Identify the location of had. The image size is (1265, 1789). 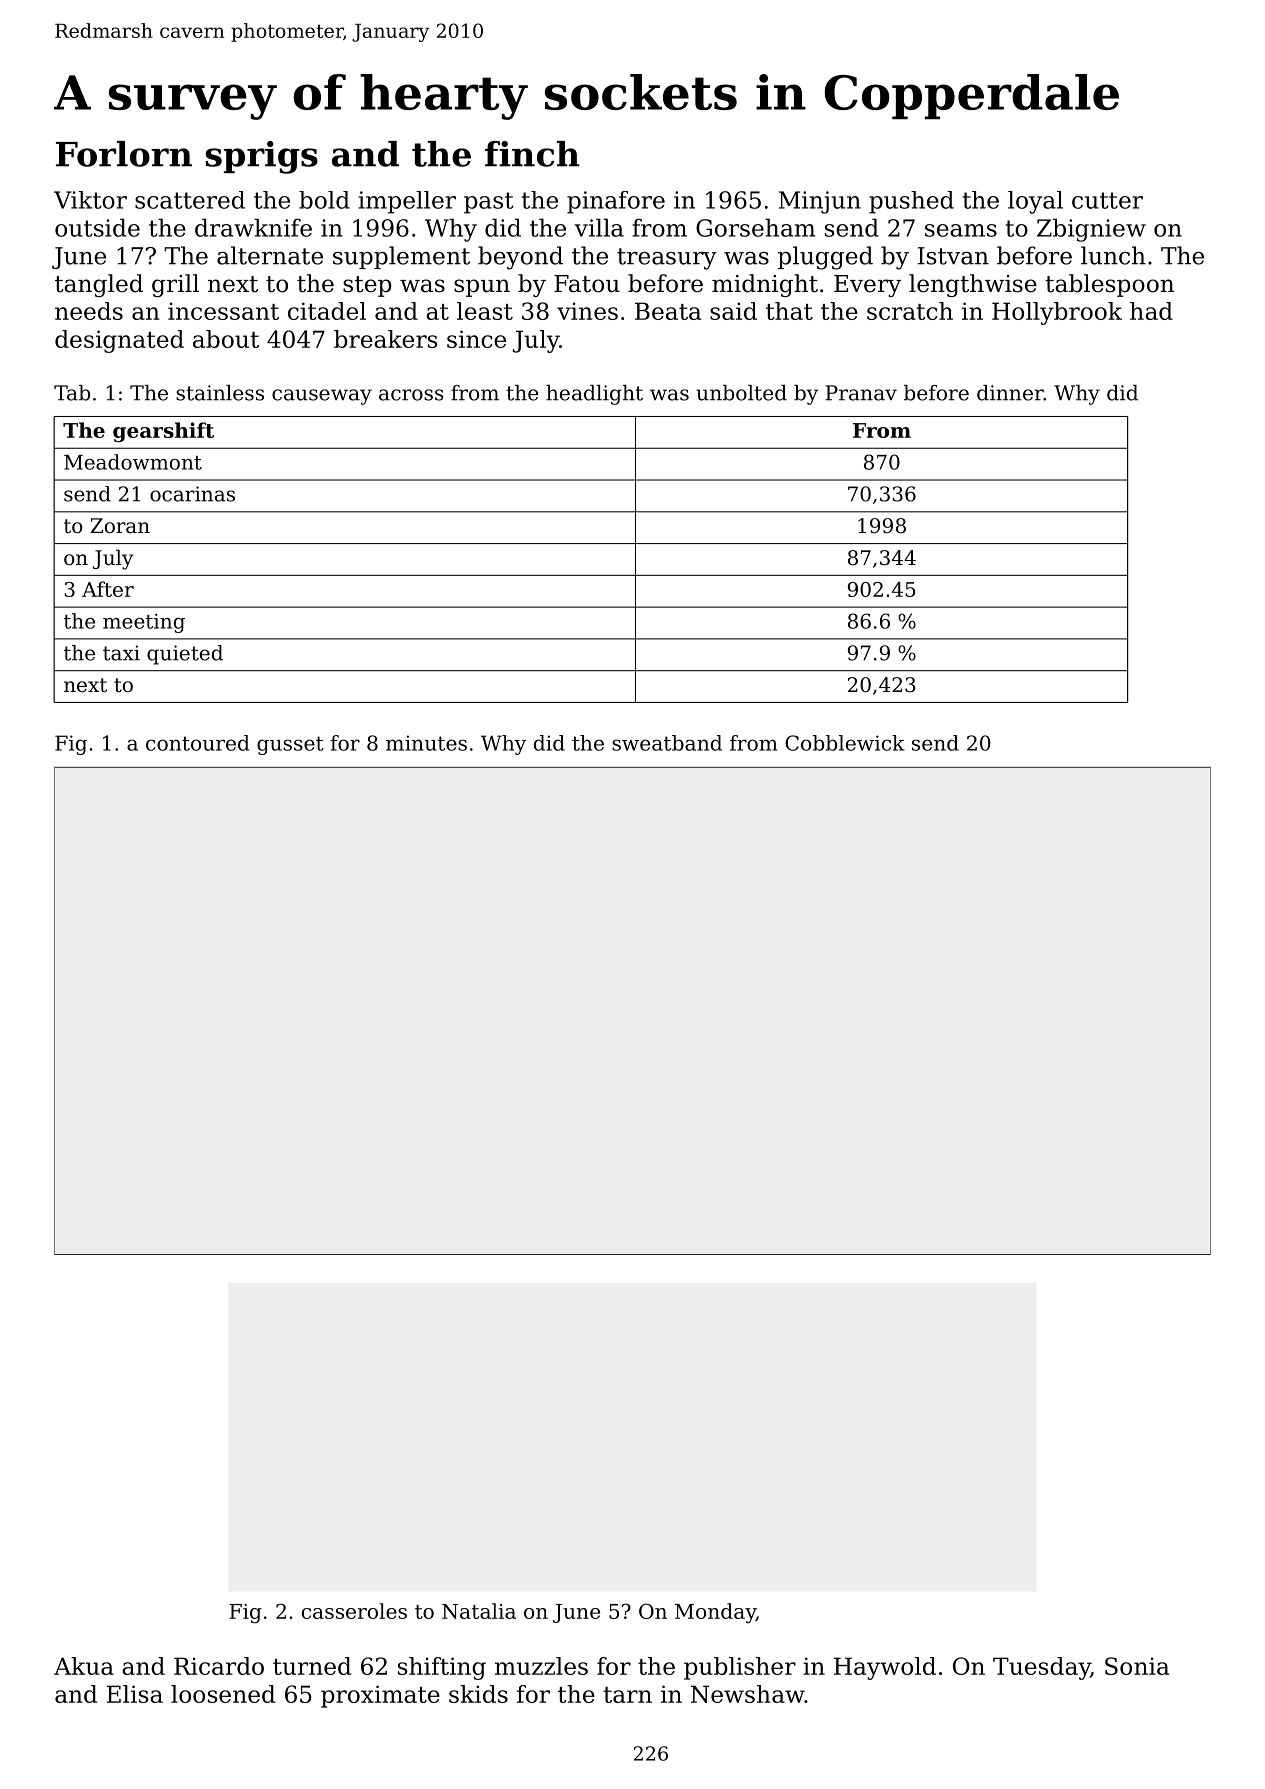
(1151, 311).
